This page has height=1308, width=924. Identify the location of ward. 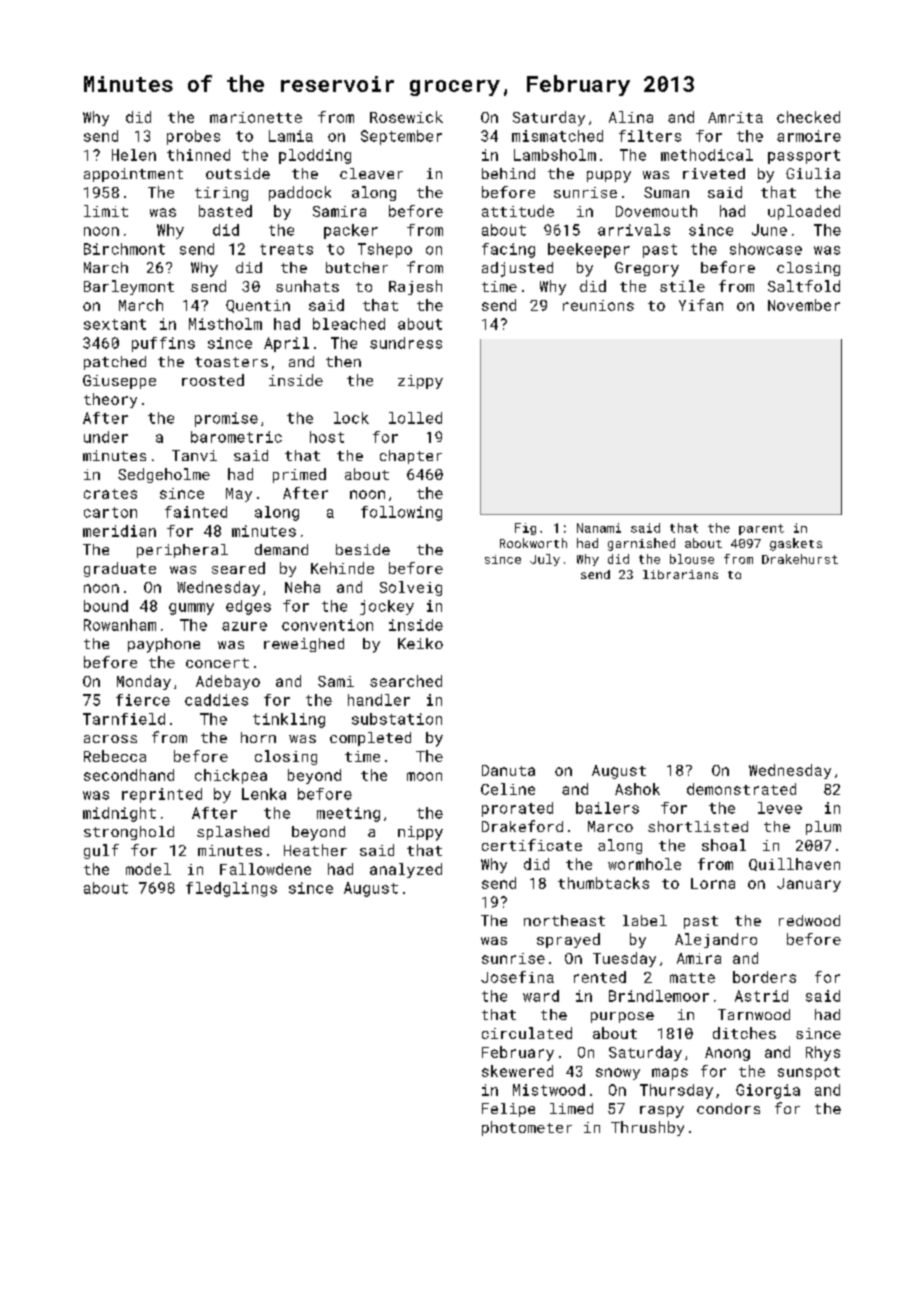
(541, 996).
